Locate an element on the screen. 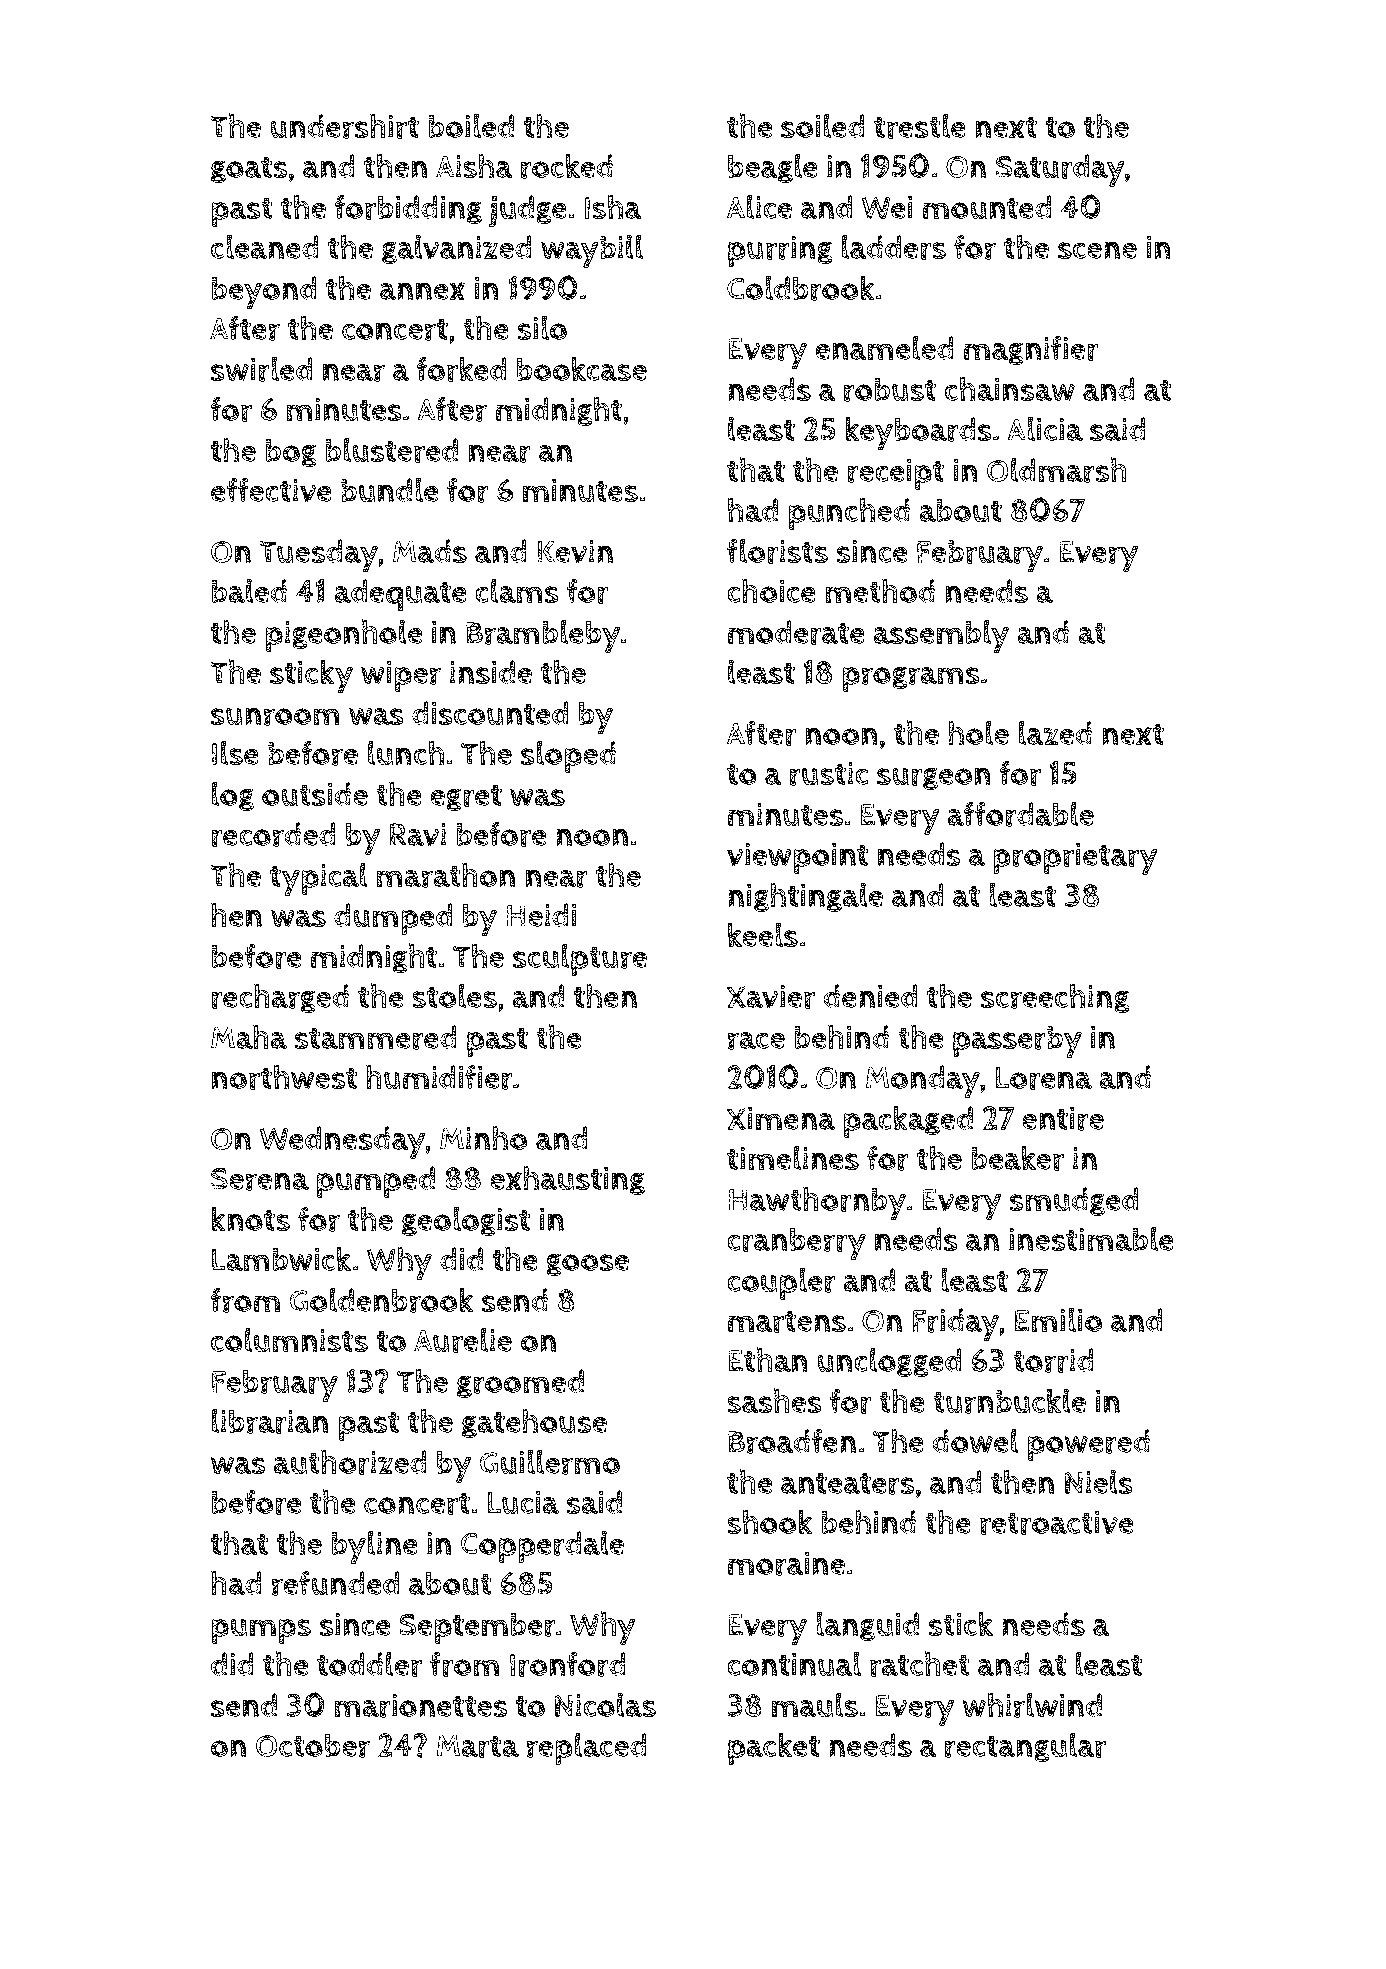 This screenshot has height=1969, width=1386. soiled is located at coordinates (823, 126).
